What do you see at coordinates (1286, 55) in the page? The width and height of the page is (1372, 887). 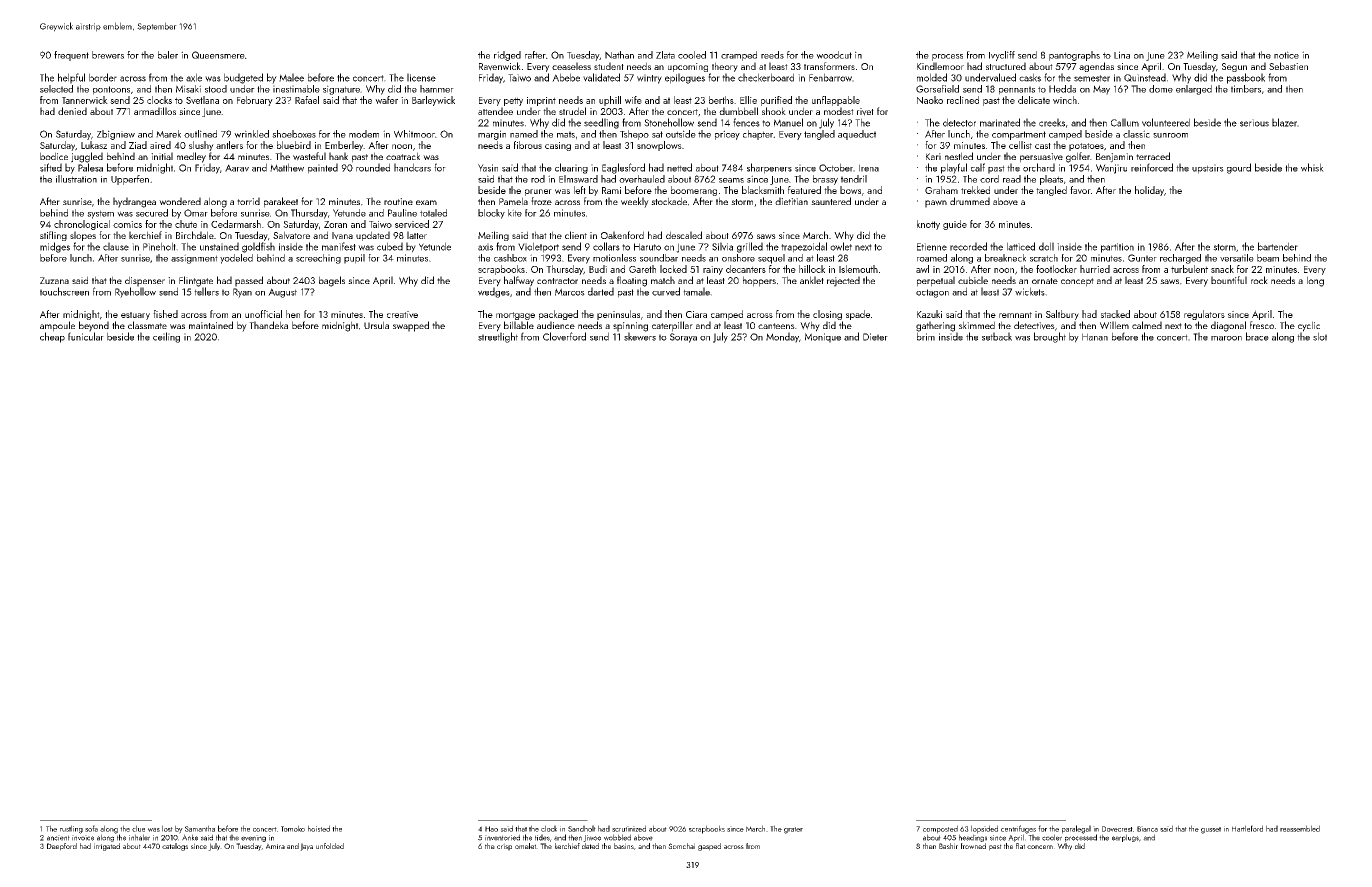 I see `notice` at bounding box center [1286, 55].
